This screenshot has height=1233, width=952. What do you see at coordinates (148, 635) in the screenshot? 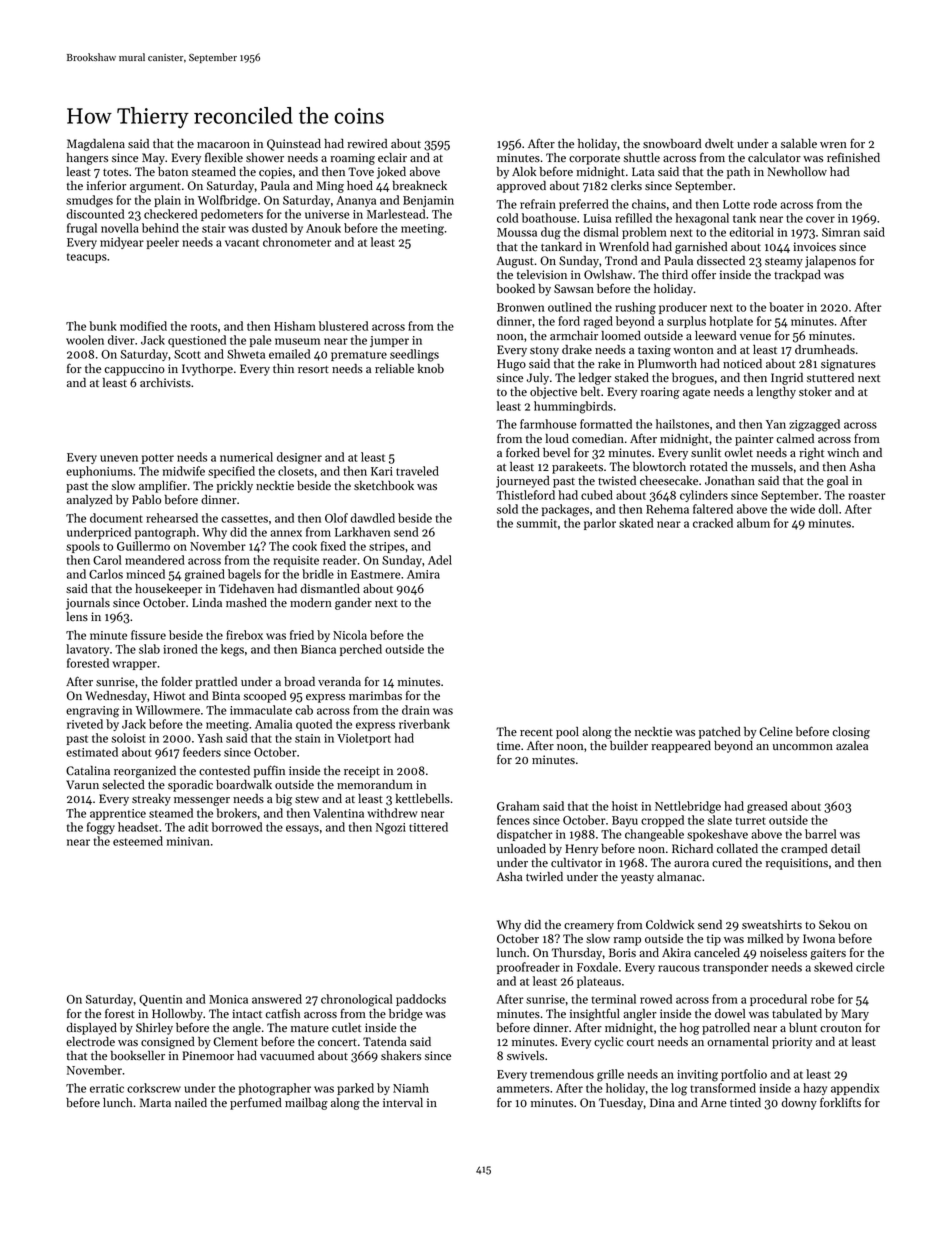
I see `fissure` at bounding box center [148, 635].
